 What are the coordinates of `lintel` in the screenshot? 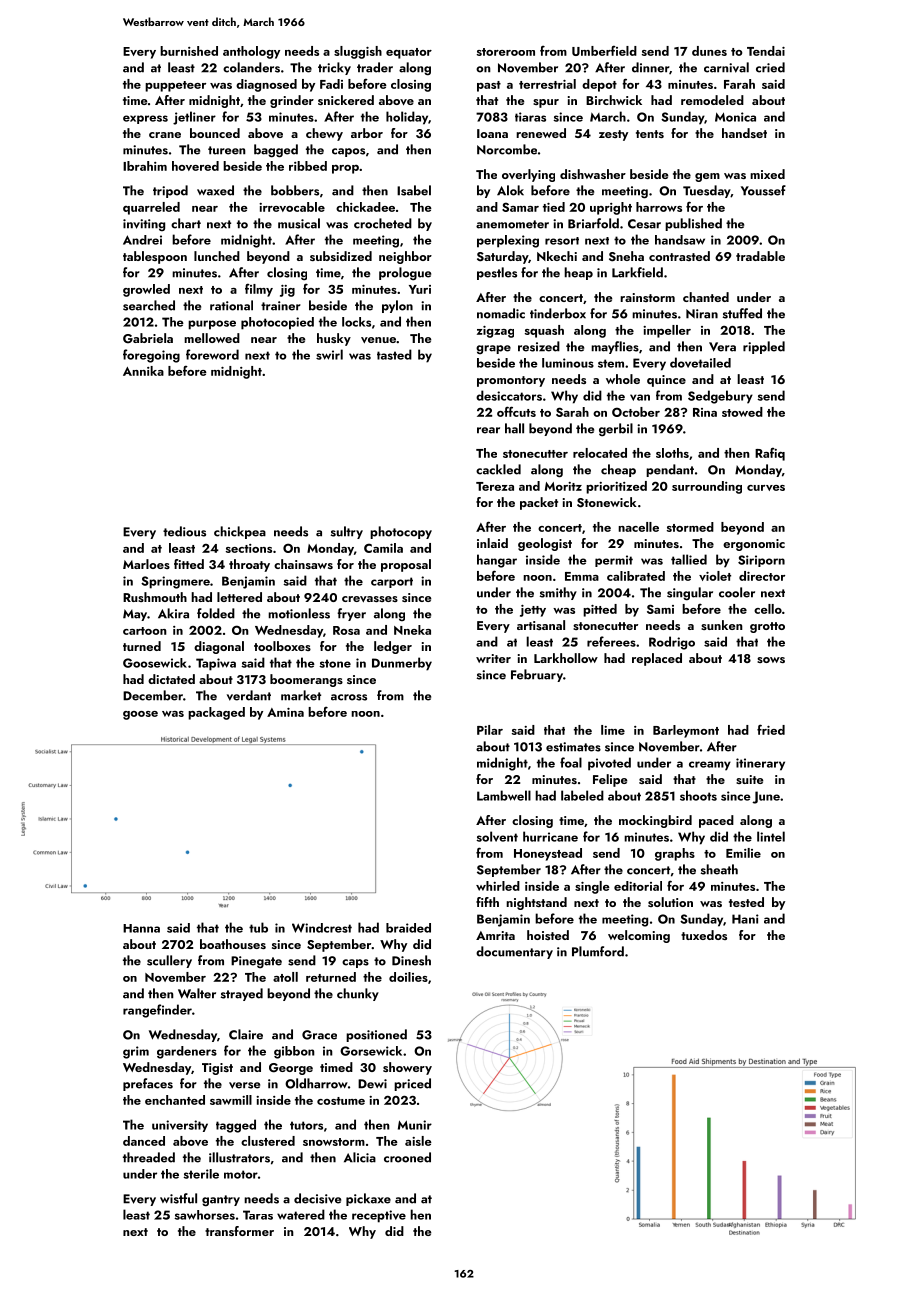 It's located at (771, 836).
